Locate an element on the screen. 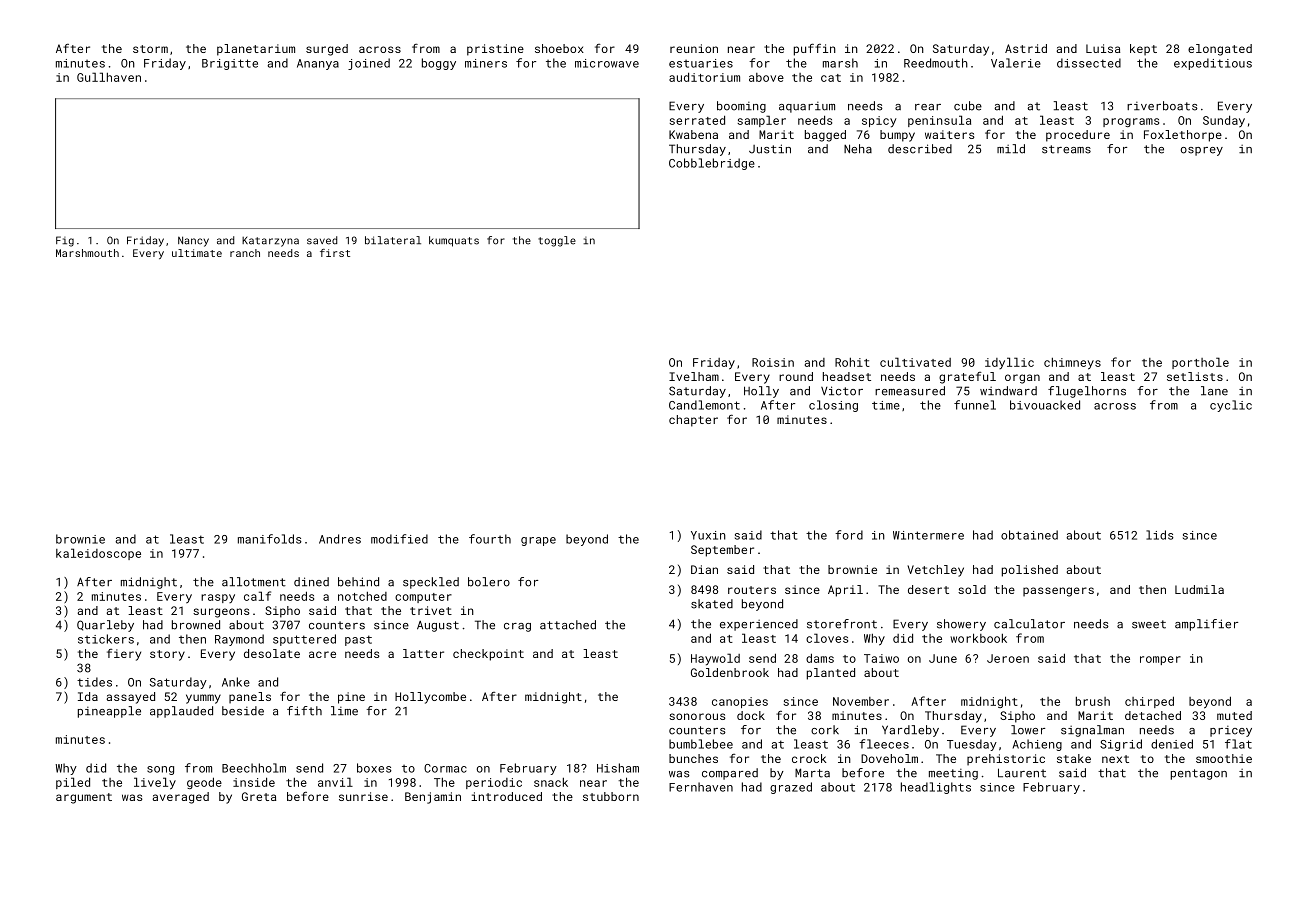 Image resolution: width=1308 pixels, height=924 pixels. elongated is located at coordinates (1220, 50).
